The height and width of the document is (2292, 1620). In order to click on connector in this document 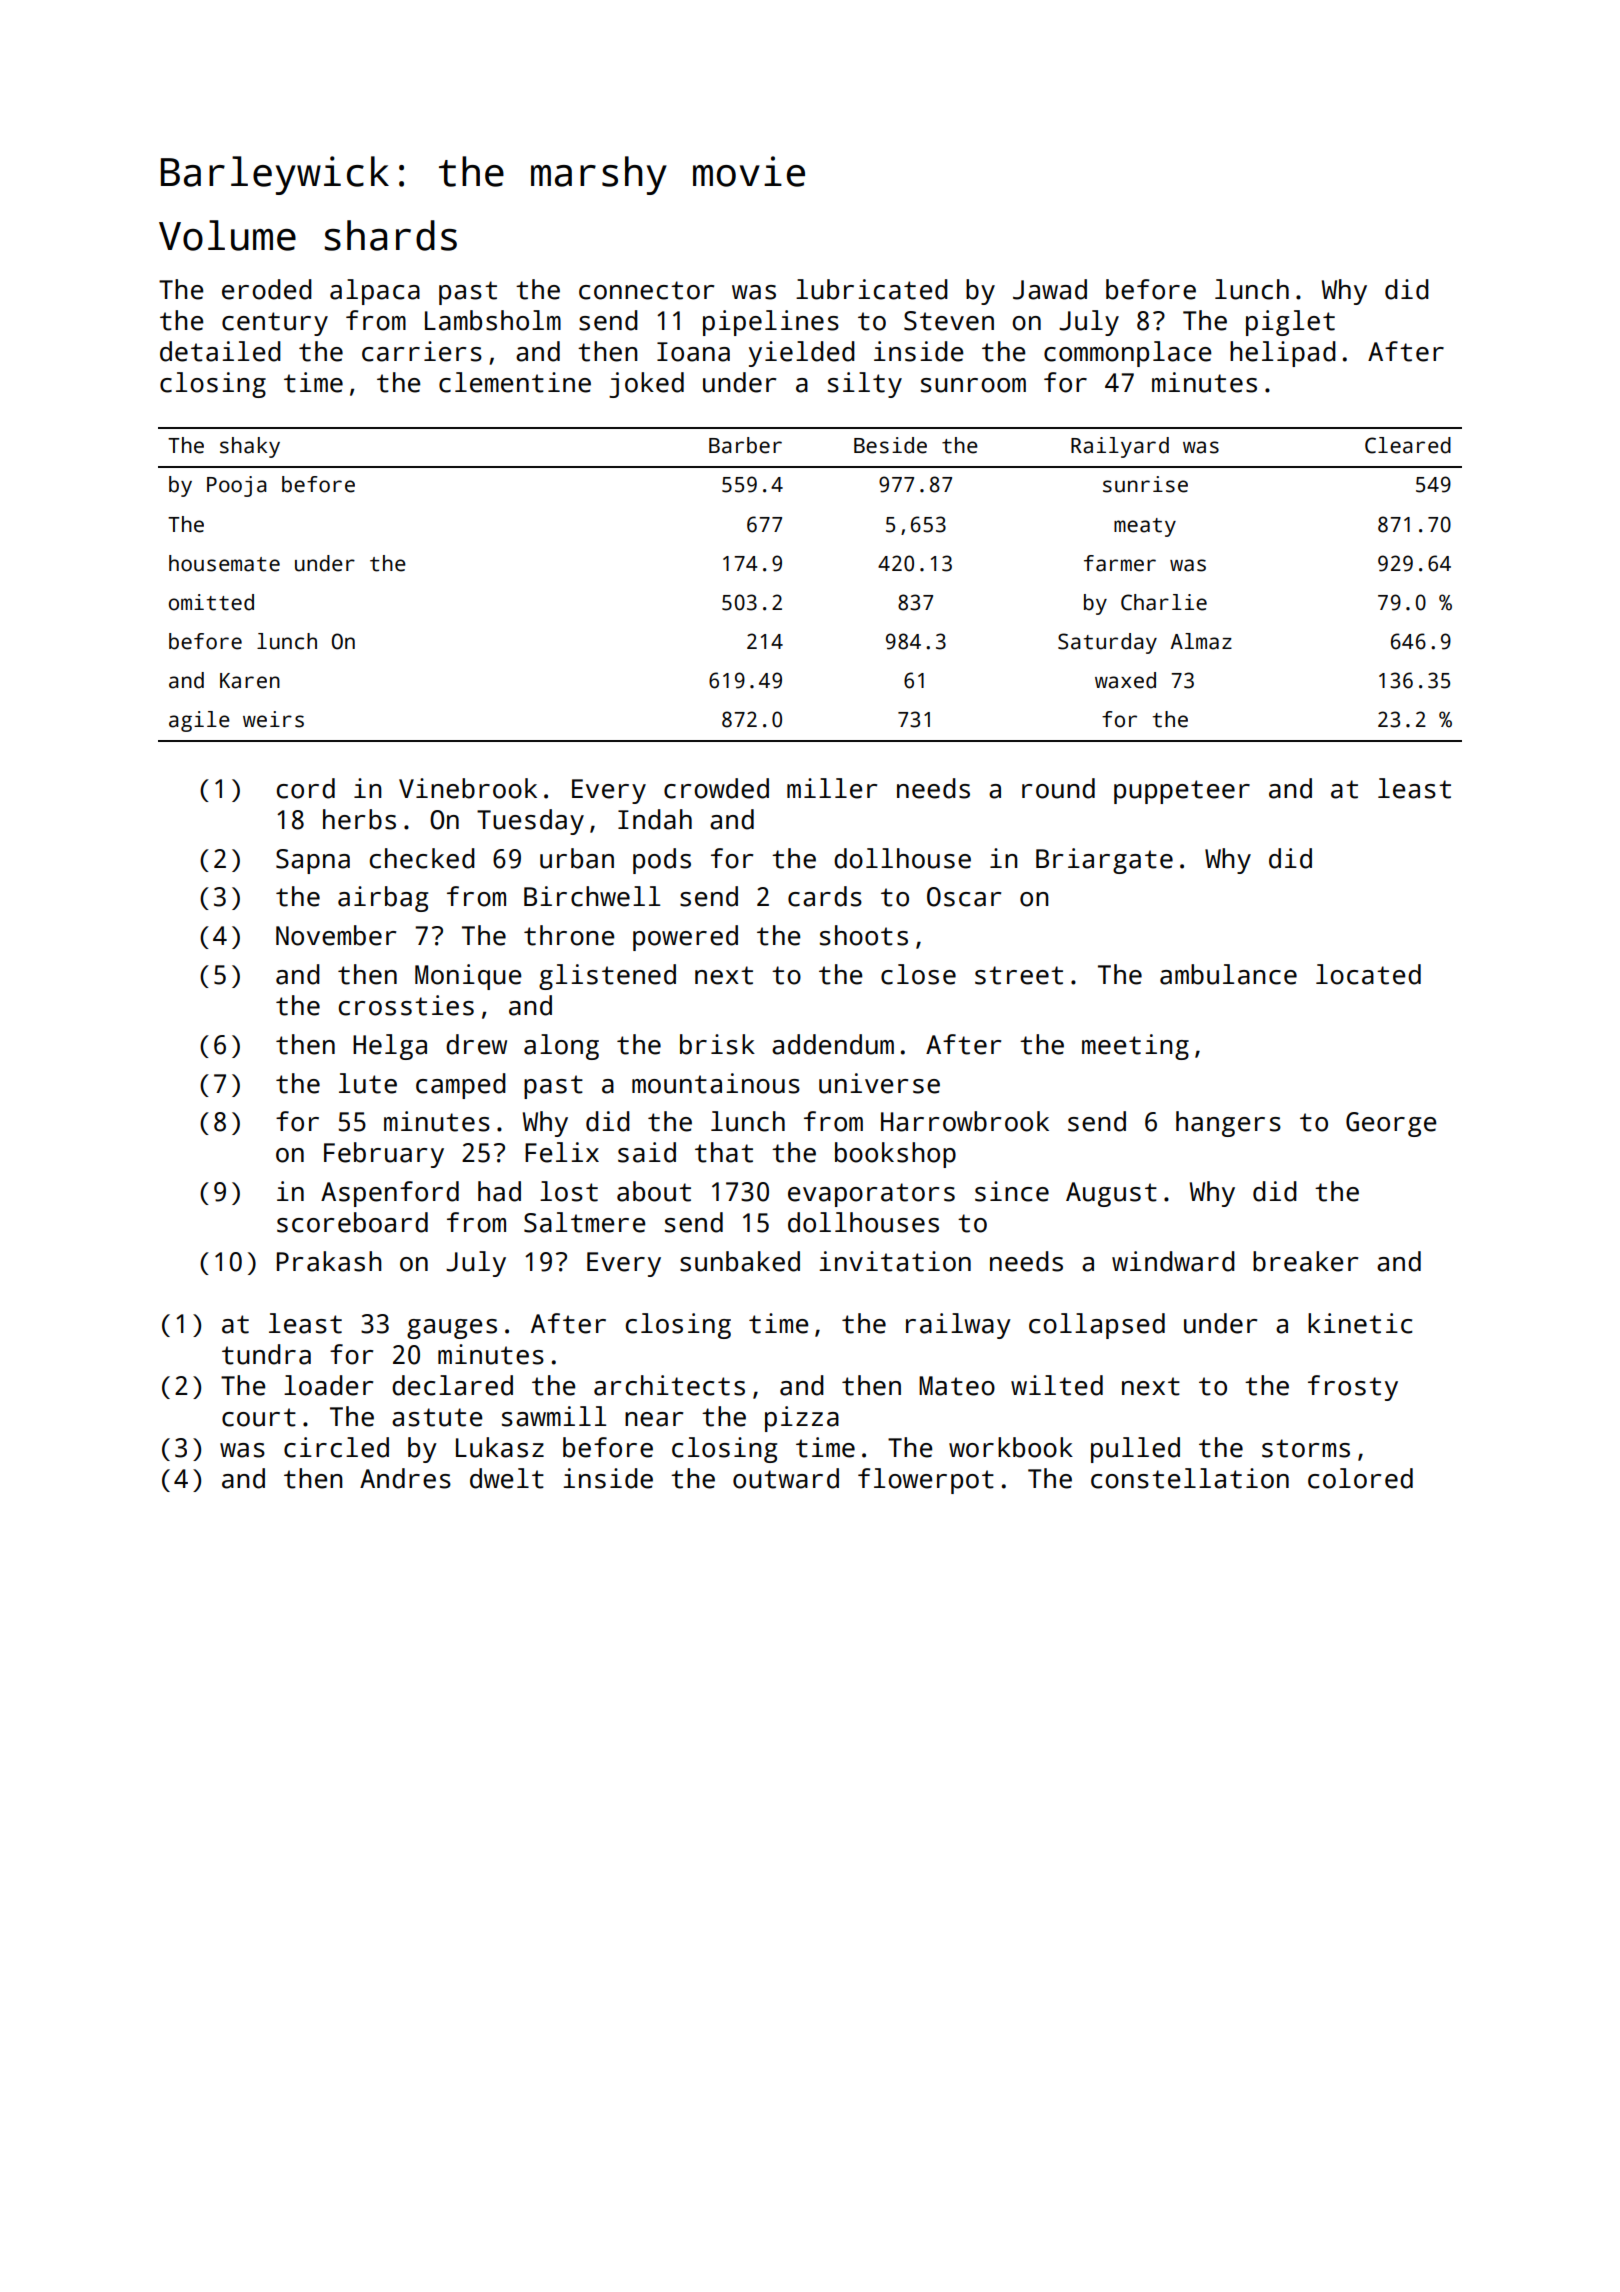, I will do `click(646, 290)`.
